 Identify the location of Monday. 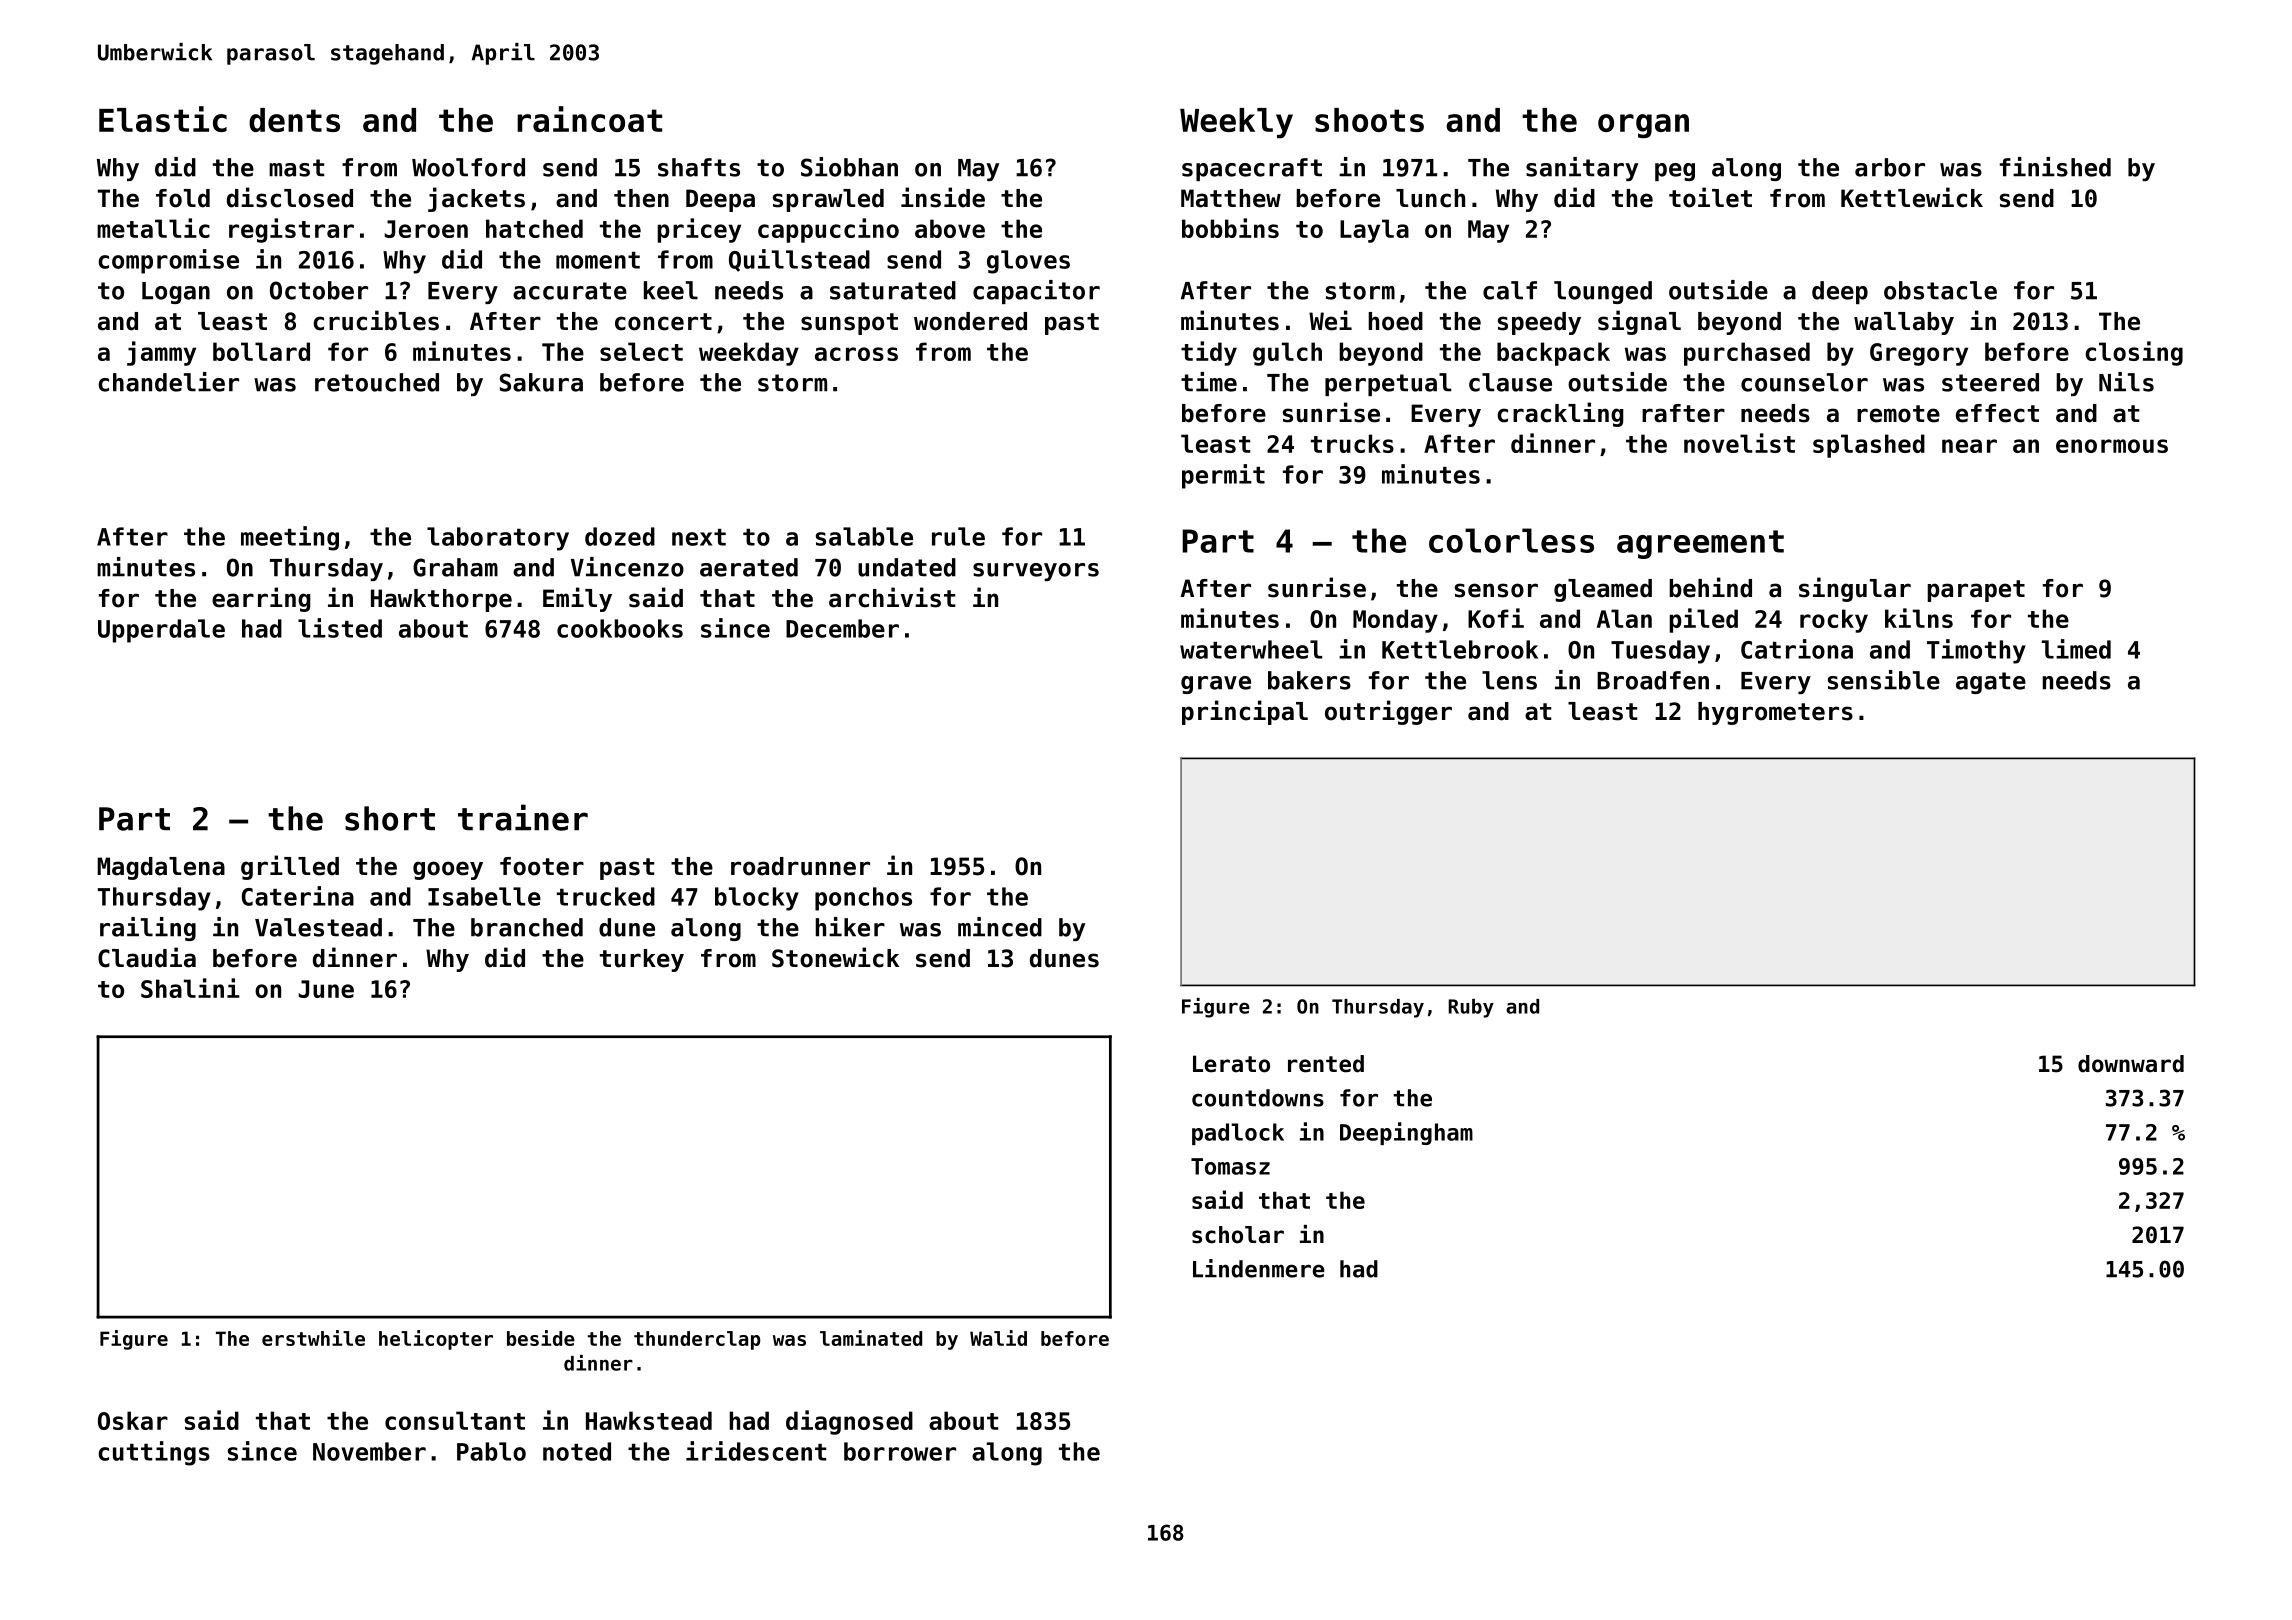
(1395, 621).
